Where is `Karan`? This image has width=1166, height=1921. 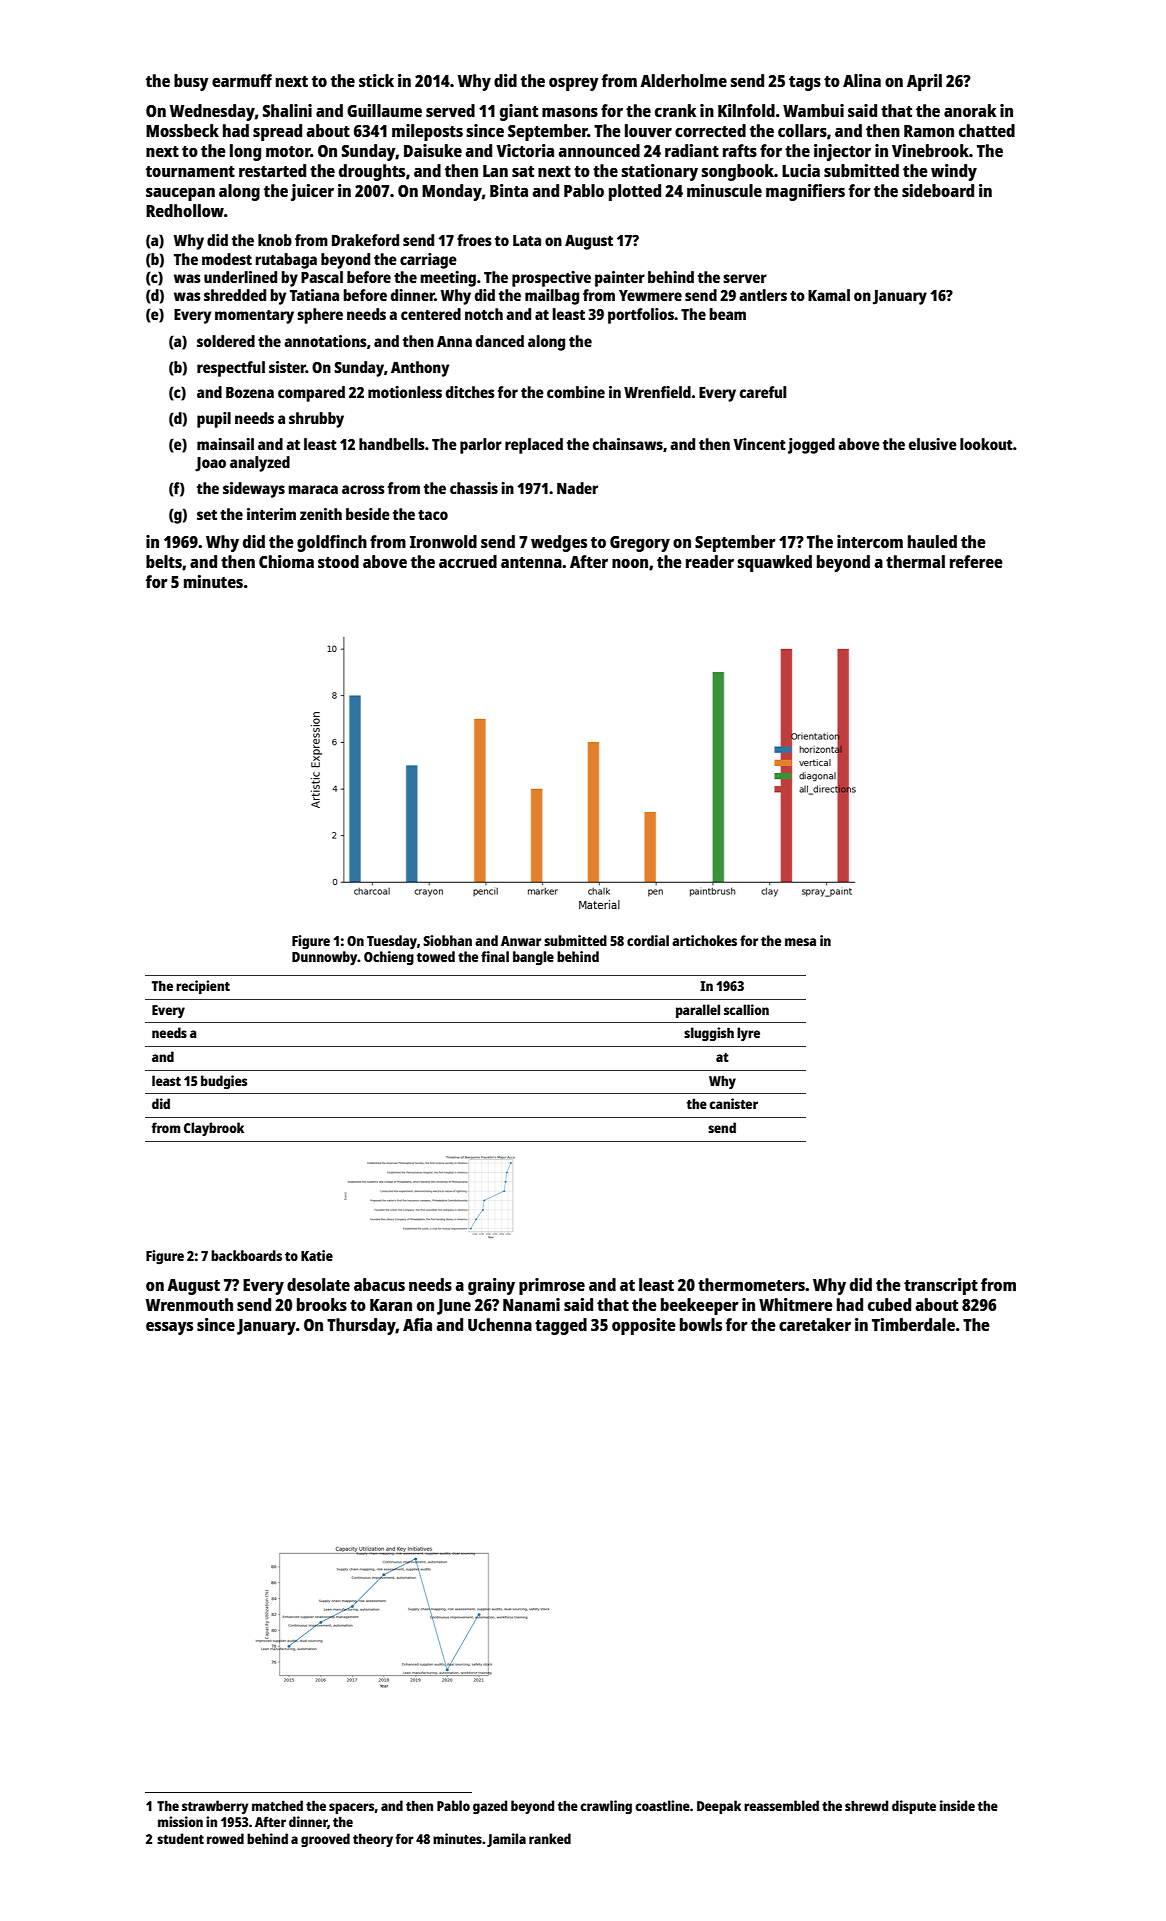
Karan is located at coordinates (391, 1305).
